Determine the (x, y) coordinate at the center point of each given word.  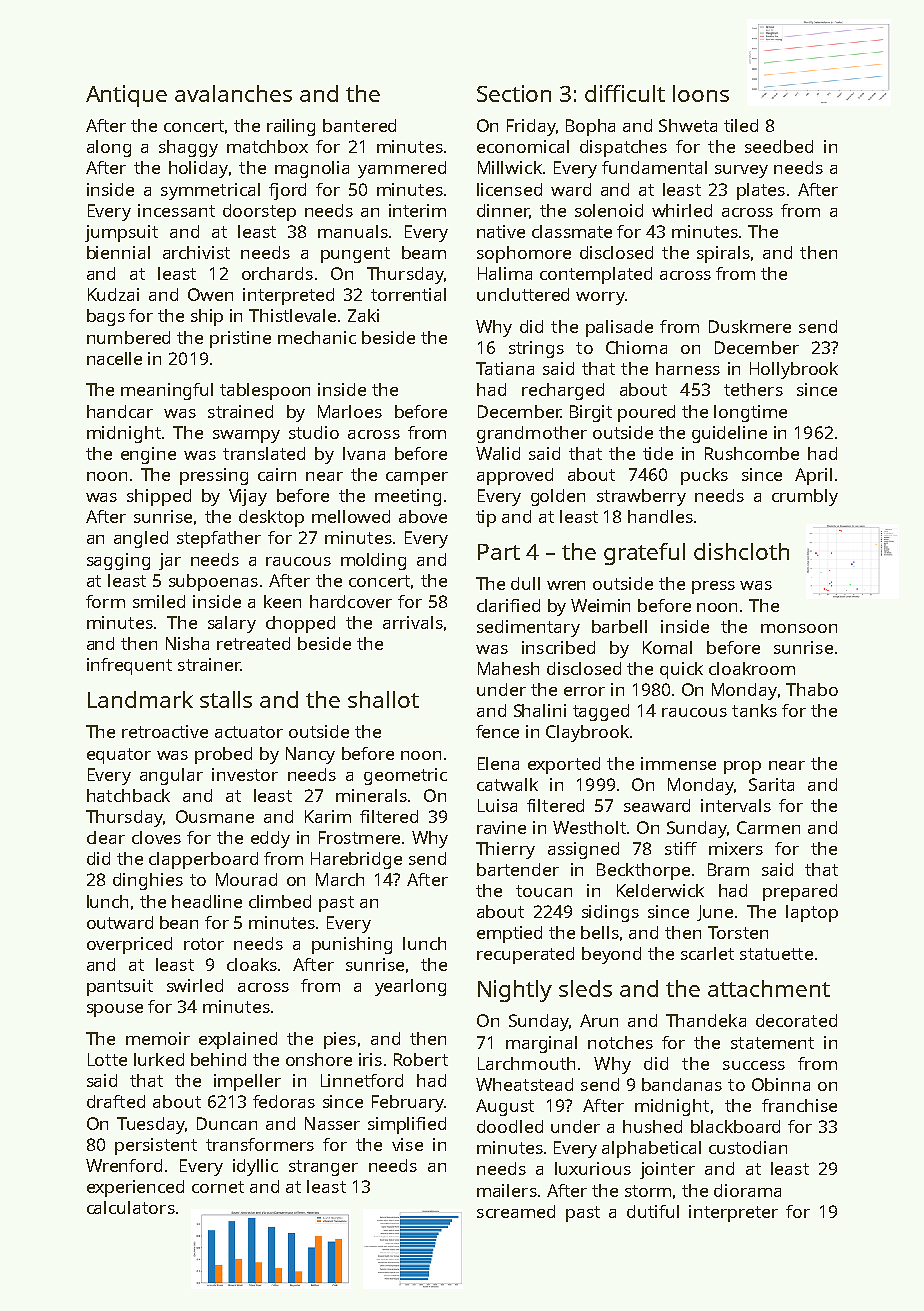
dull (525, 583)
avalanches (233, 93)
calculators (131, 1207)
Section (514, 93)
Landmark (140, 699)
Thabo (812, 689)
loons (701, 93)
